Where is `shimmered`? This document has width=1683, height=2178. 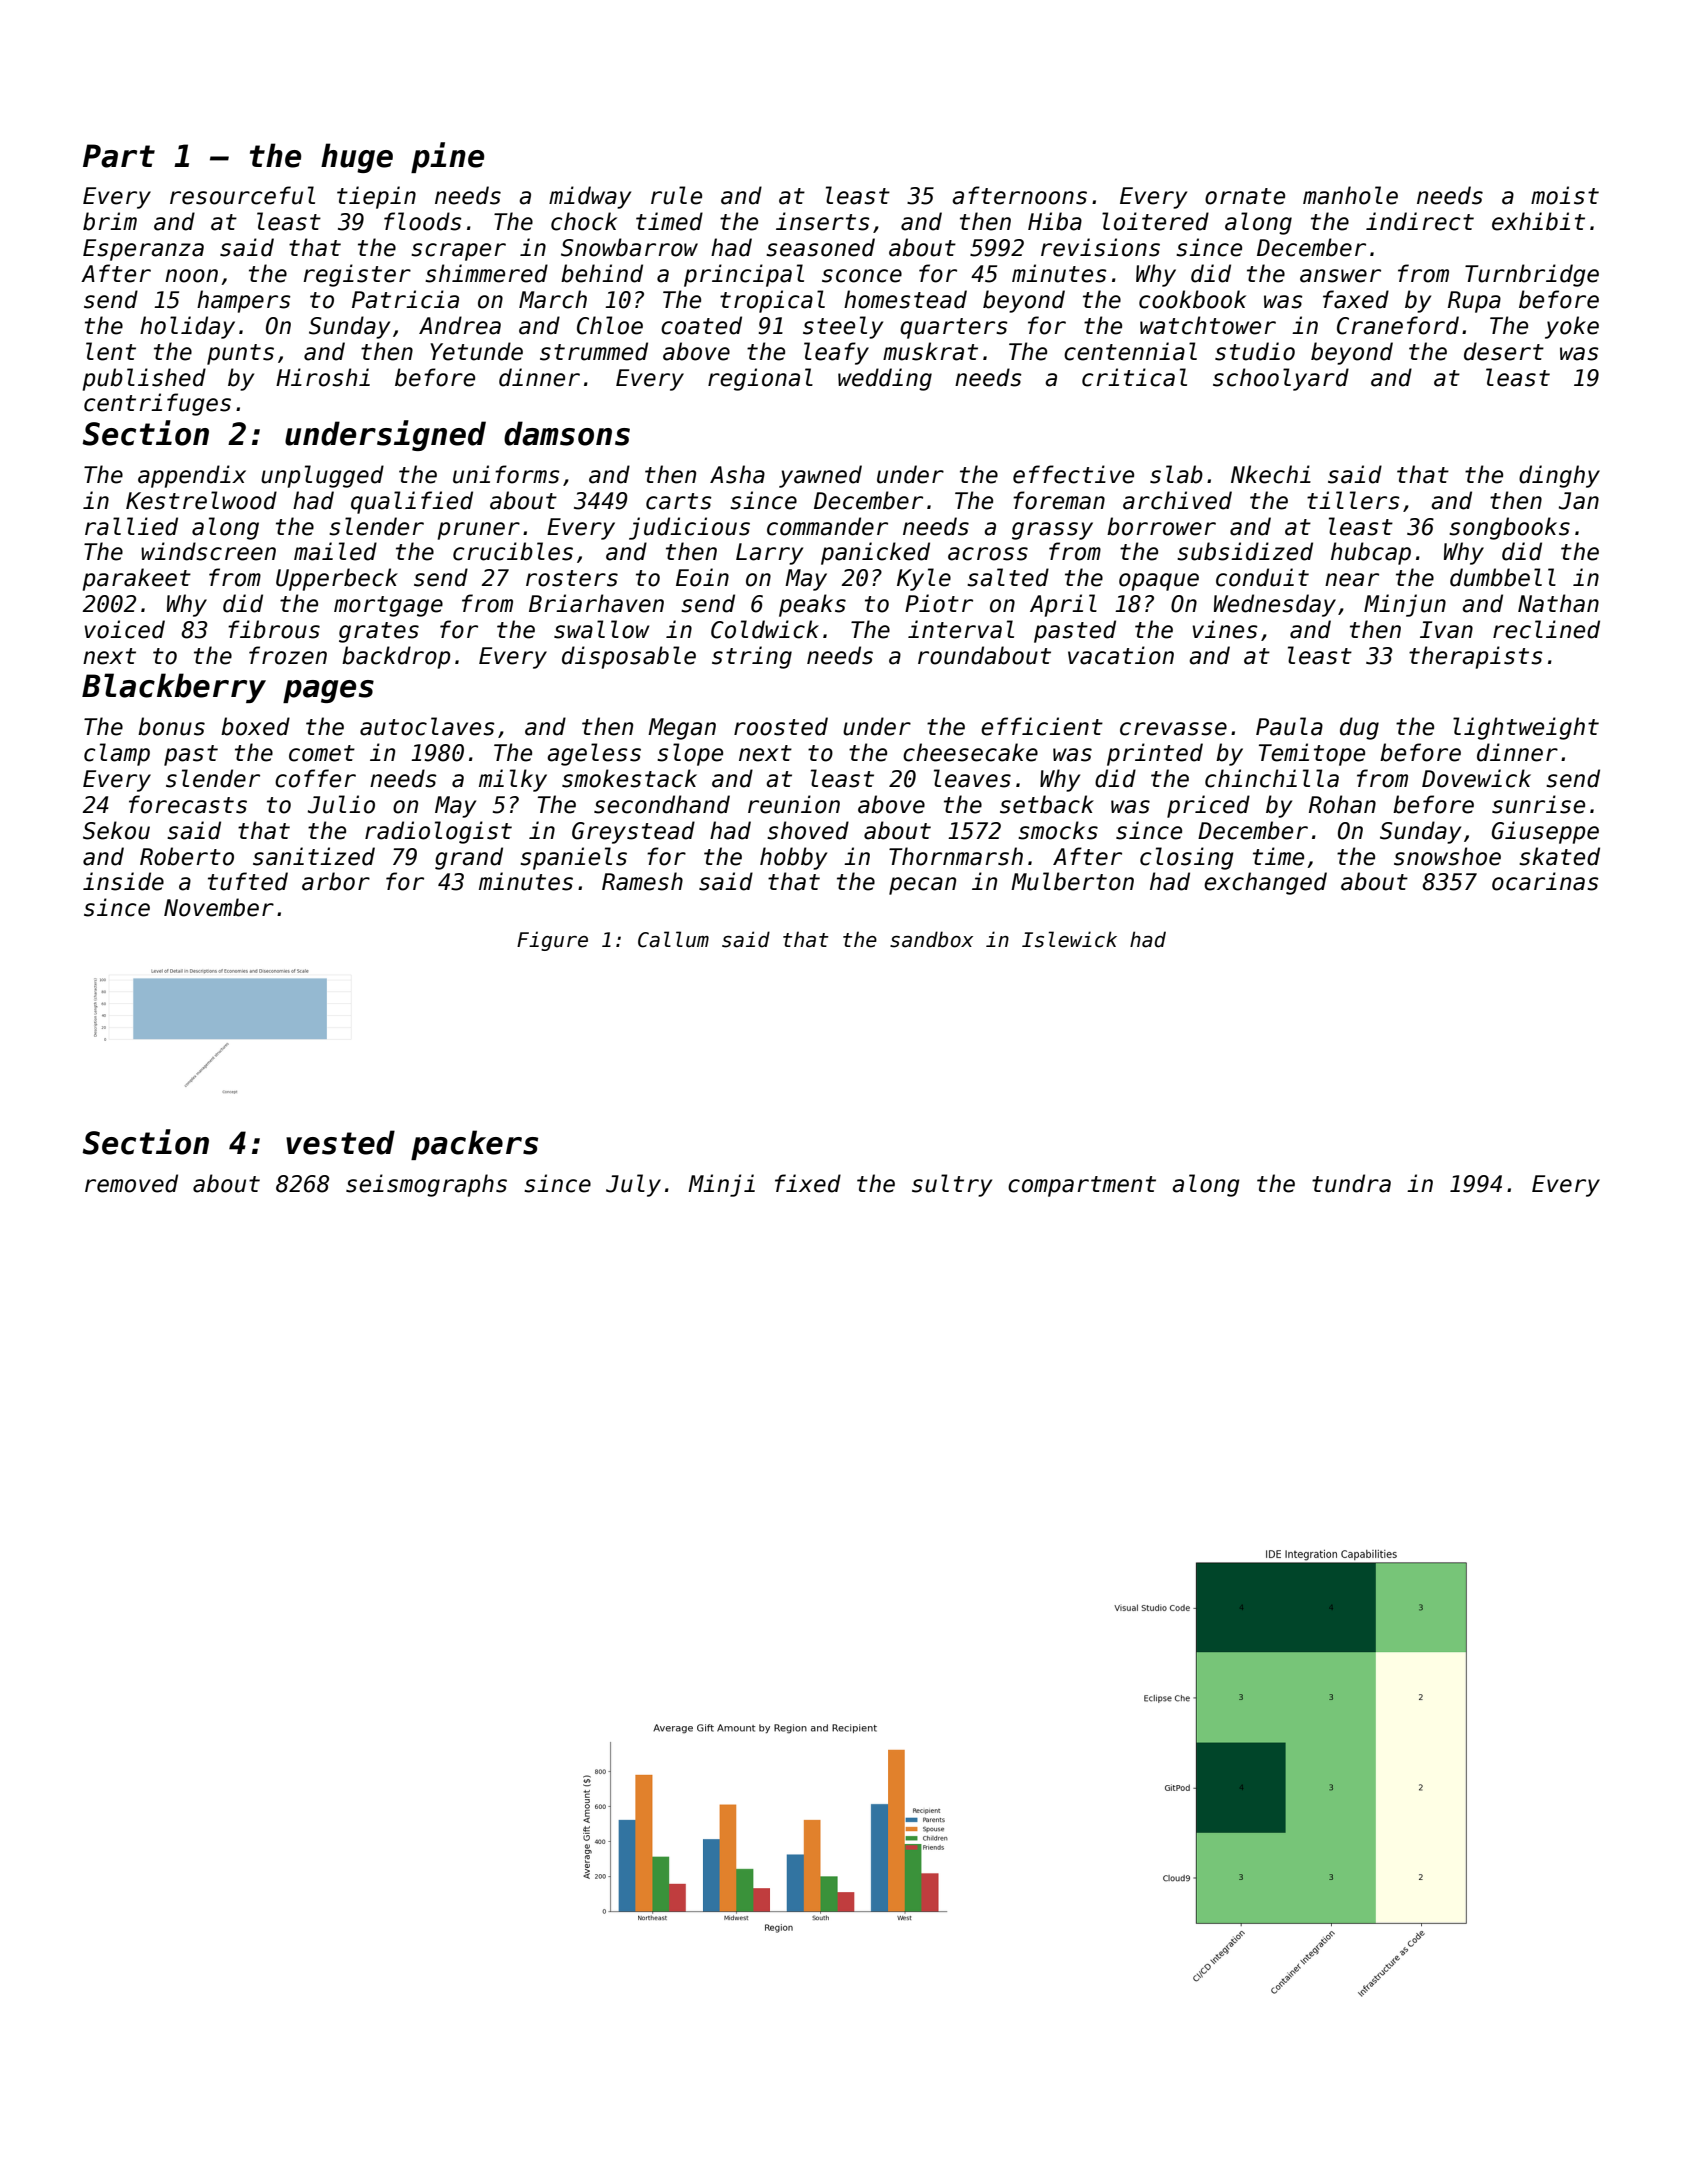 shimmered is located at coordinates (486, 273).
